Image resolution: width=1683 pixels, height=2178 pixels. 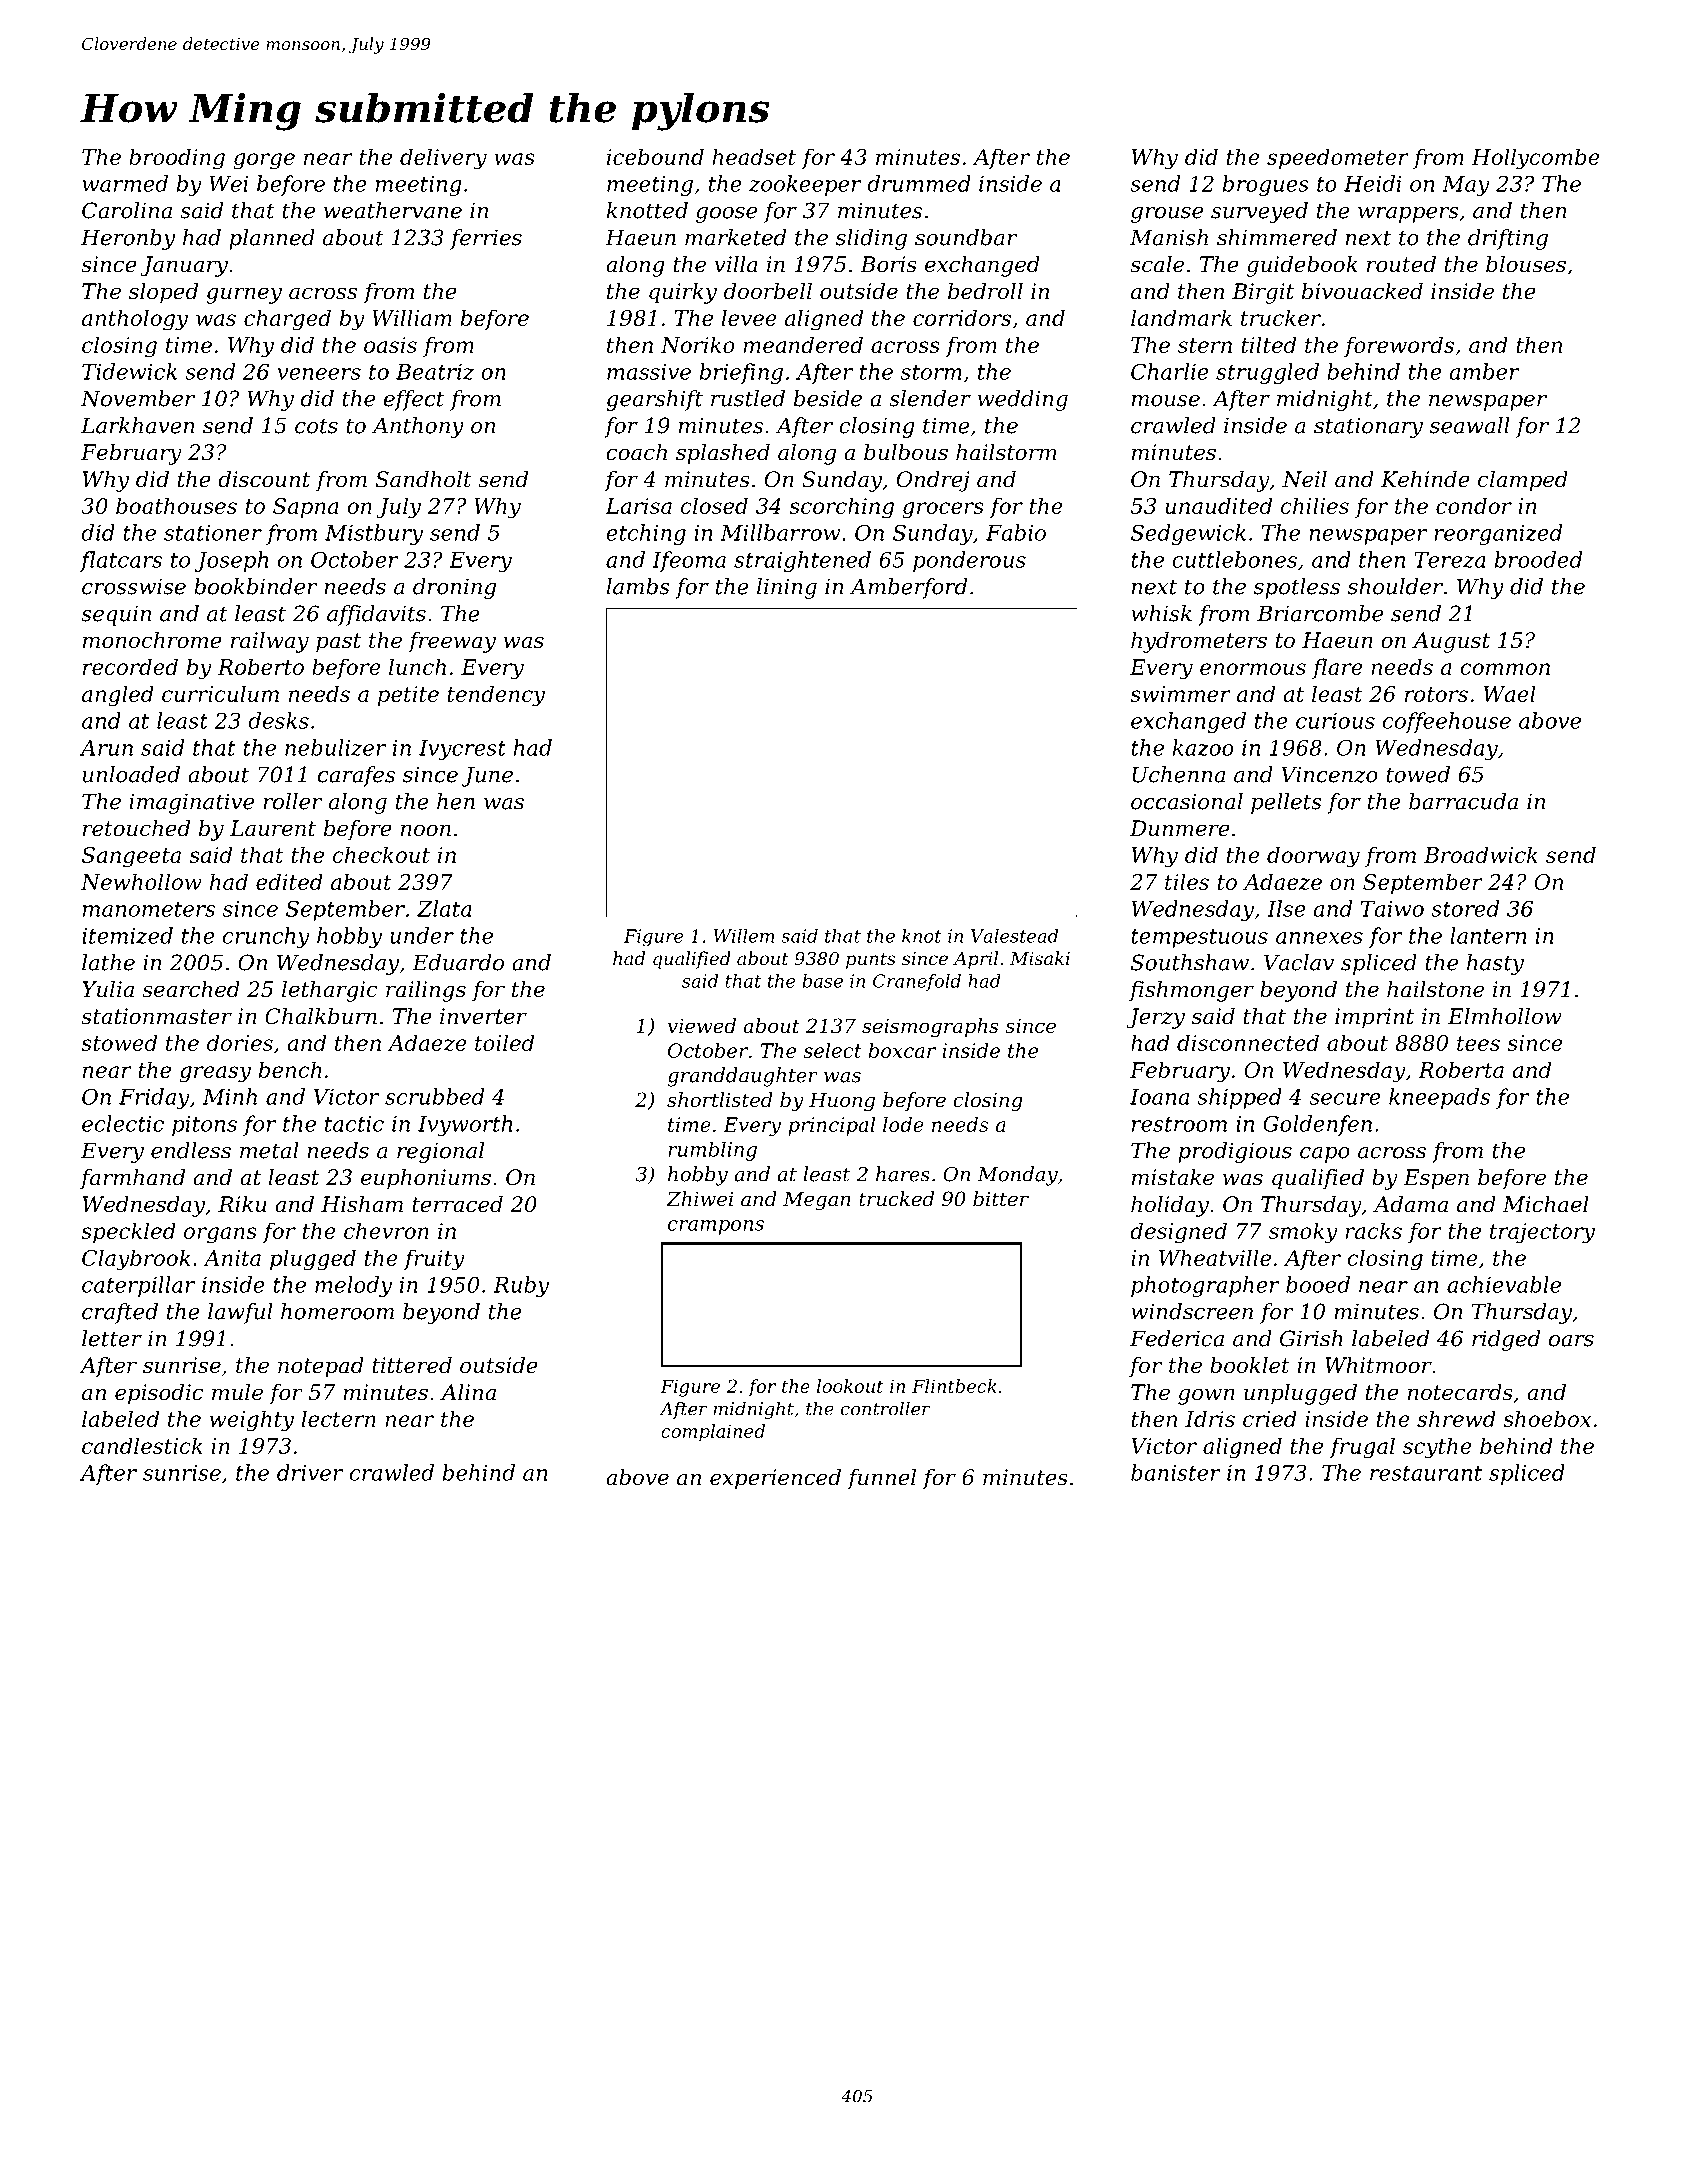 I want to click on melody, so click(x=353, y=1286).
